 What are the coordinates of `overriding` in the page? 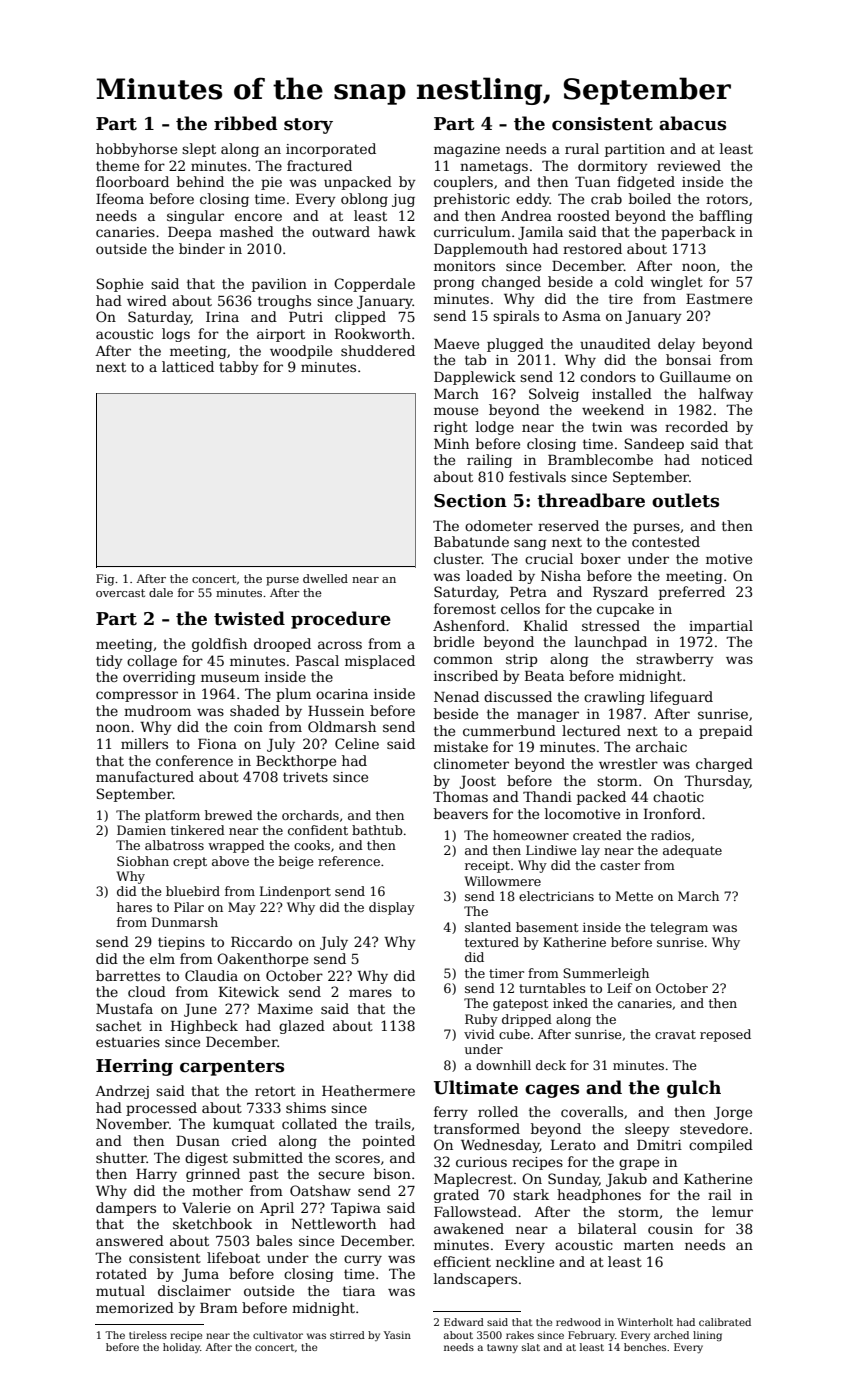 It's located at (159, 678).
